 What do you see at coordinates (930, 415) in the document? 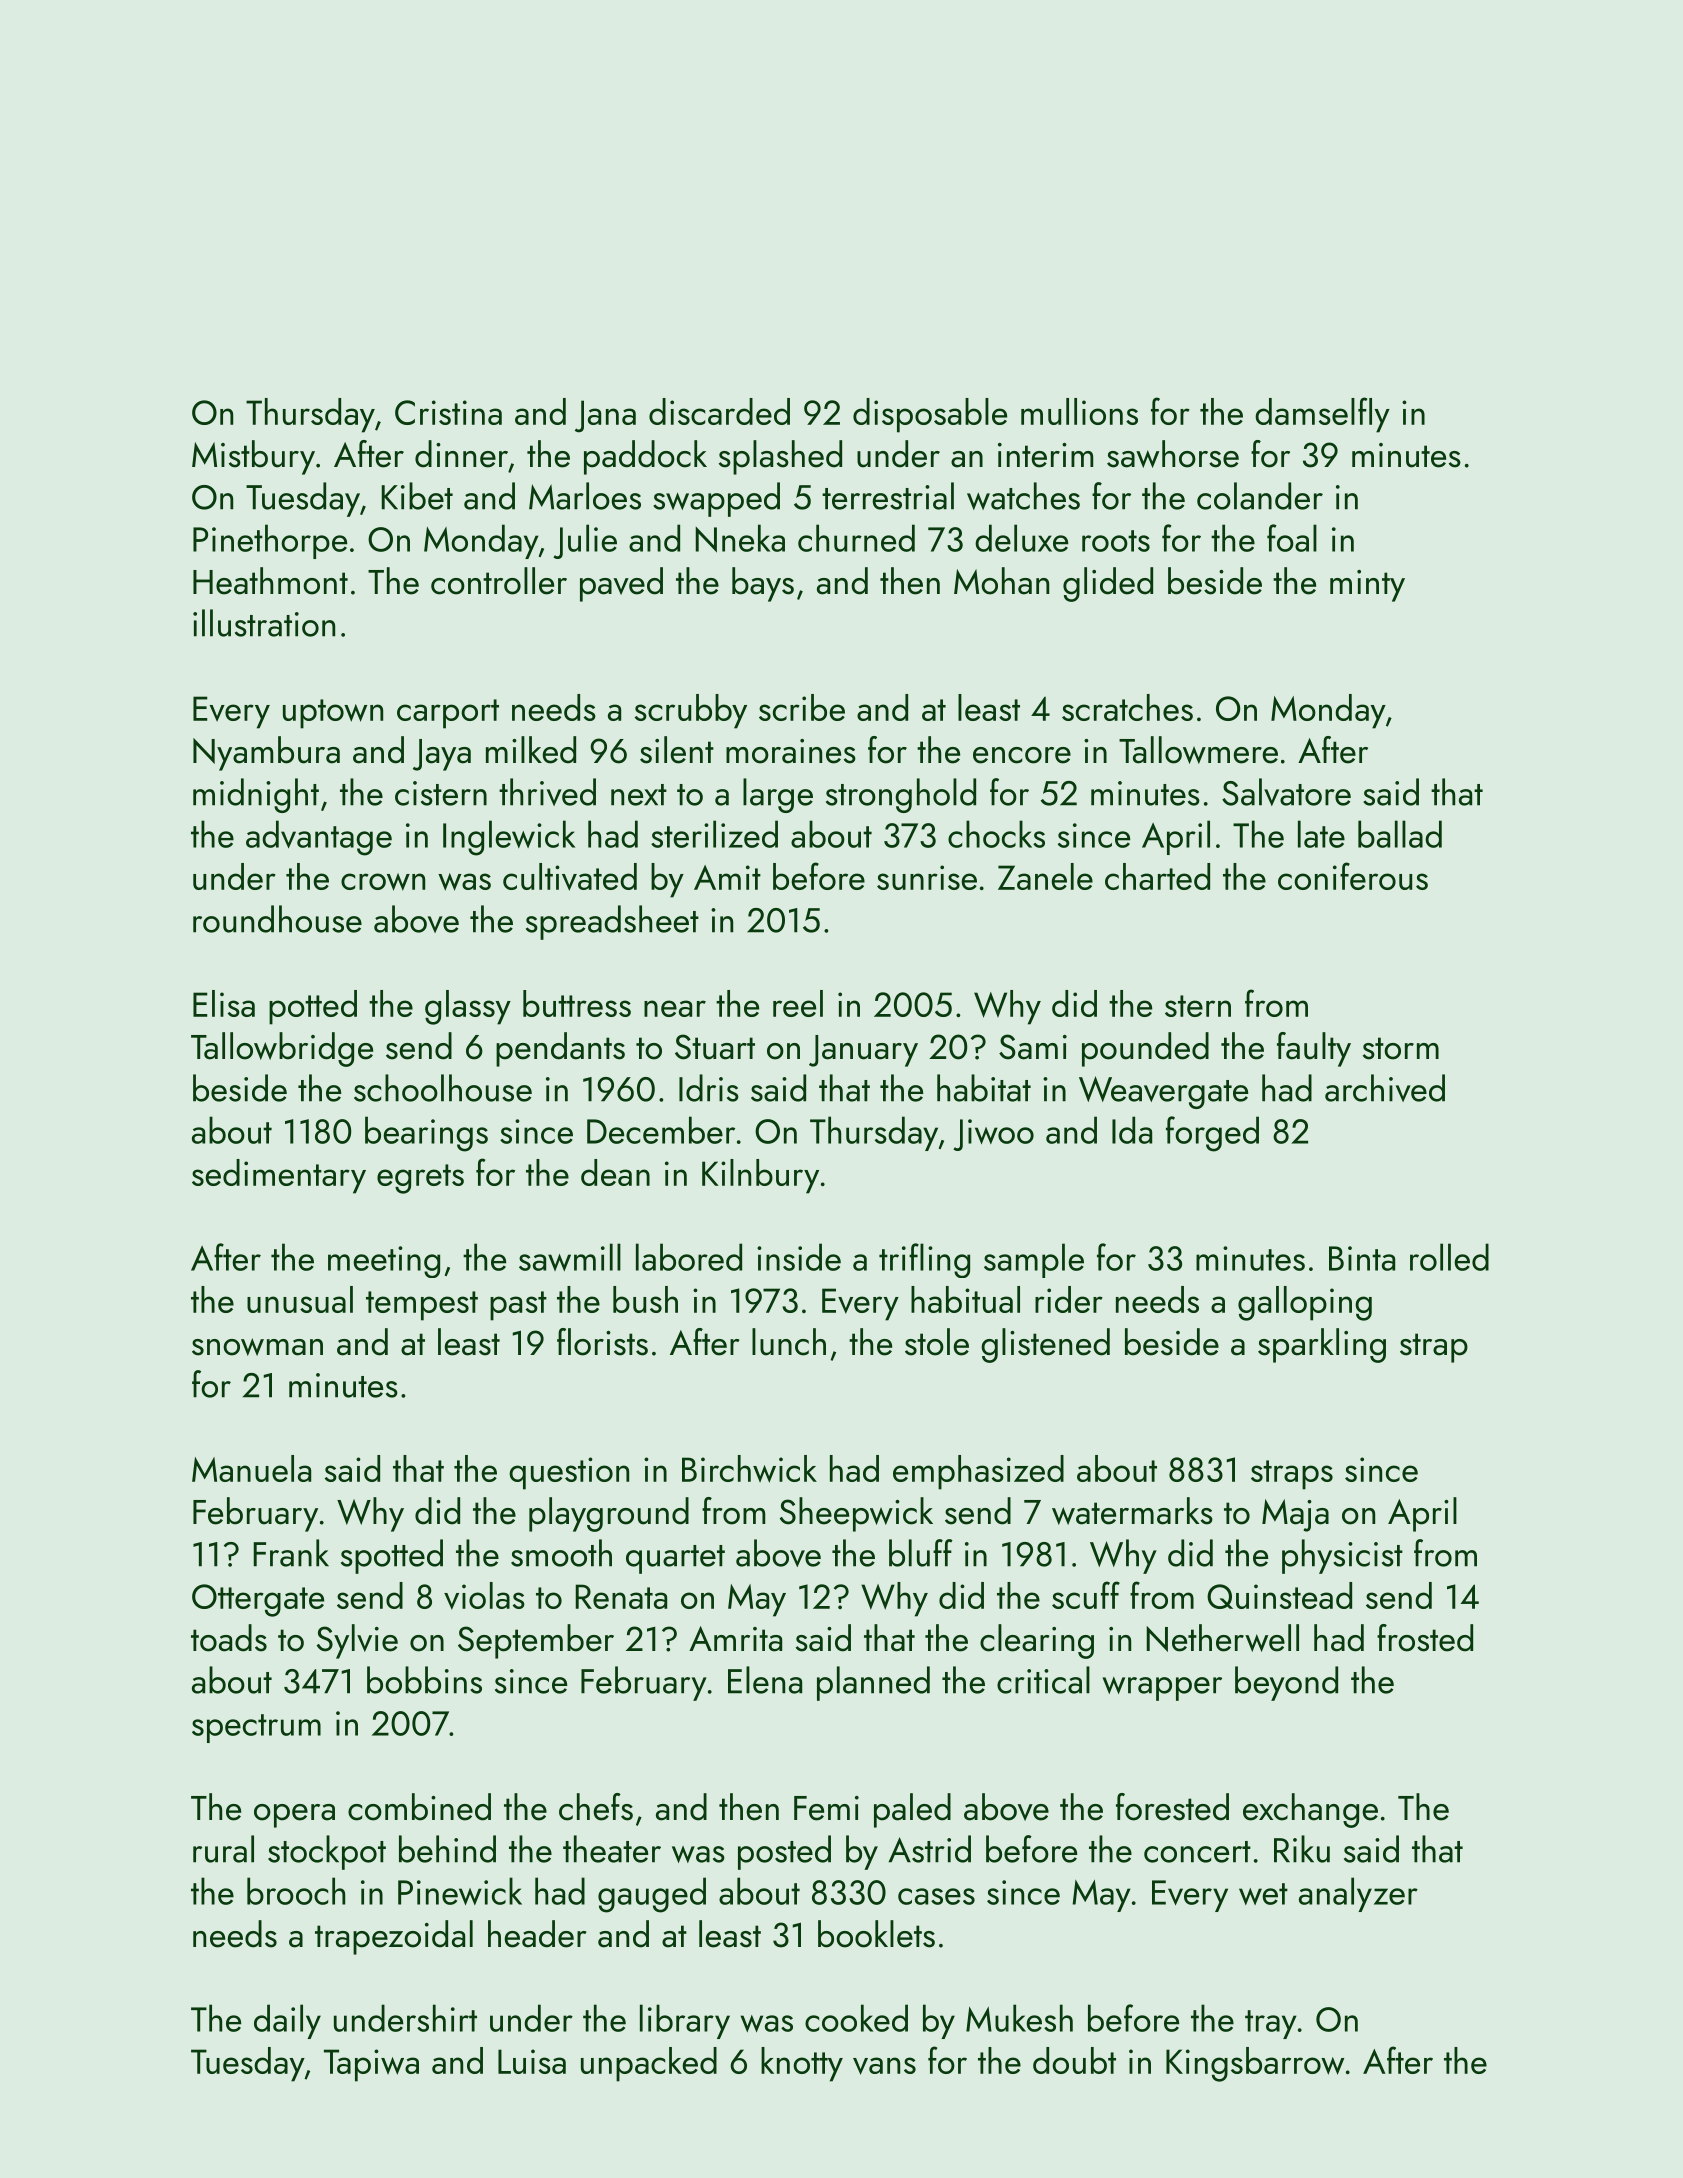
I see `disposable` at bounding box center [930, 415].
